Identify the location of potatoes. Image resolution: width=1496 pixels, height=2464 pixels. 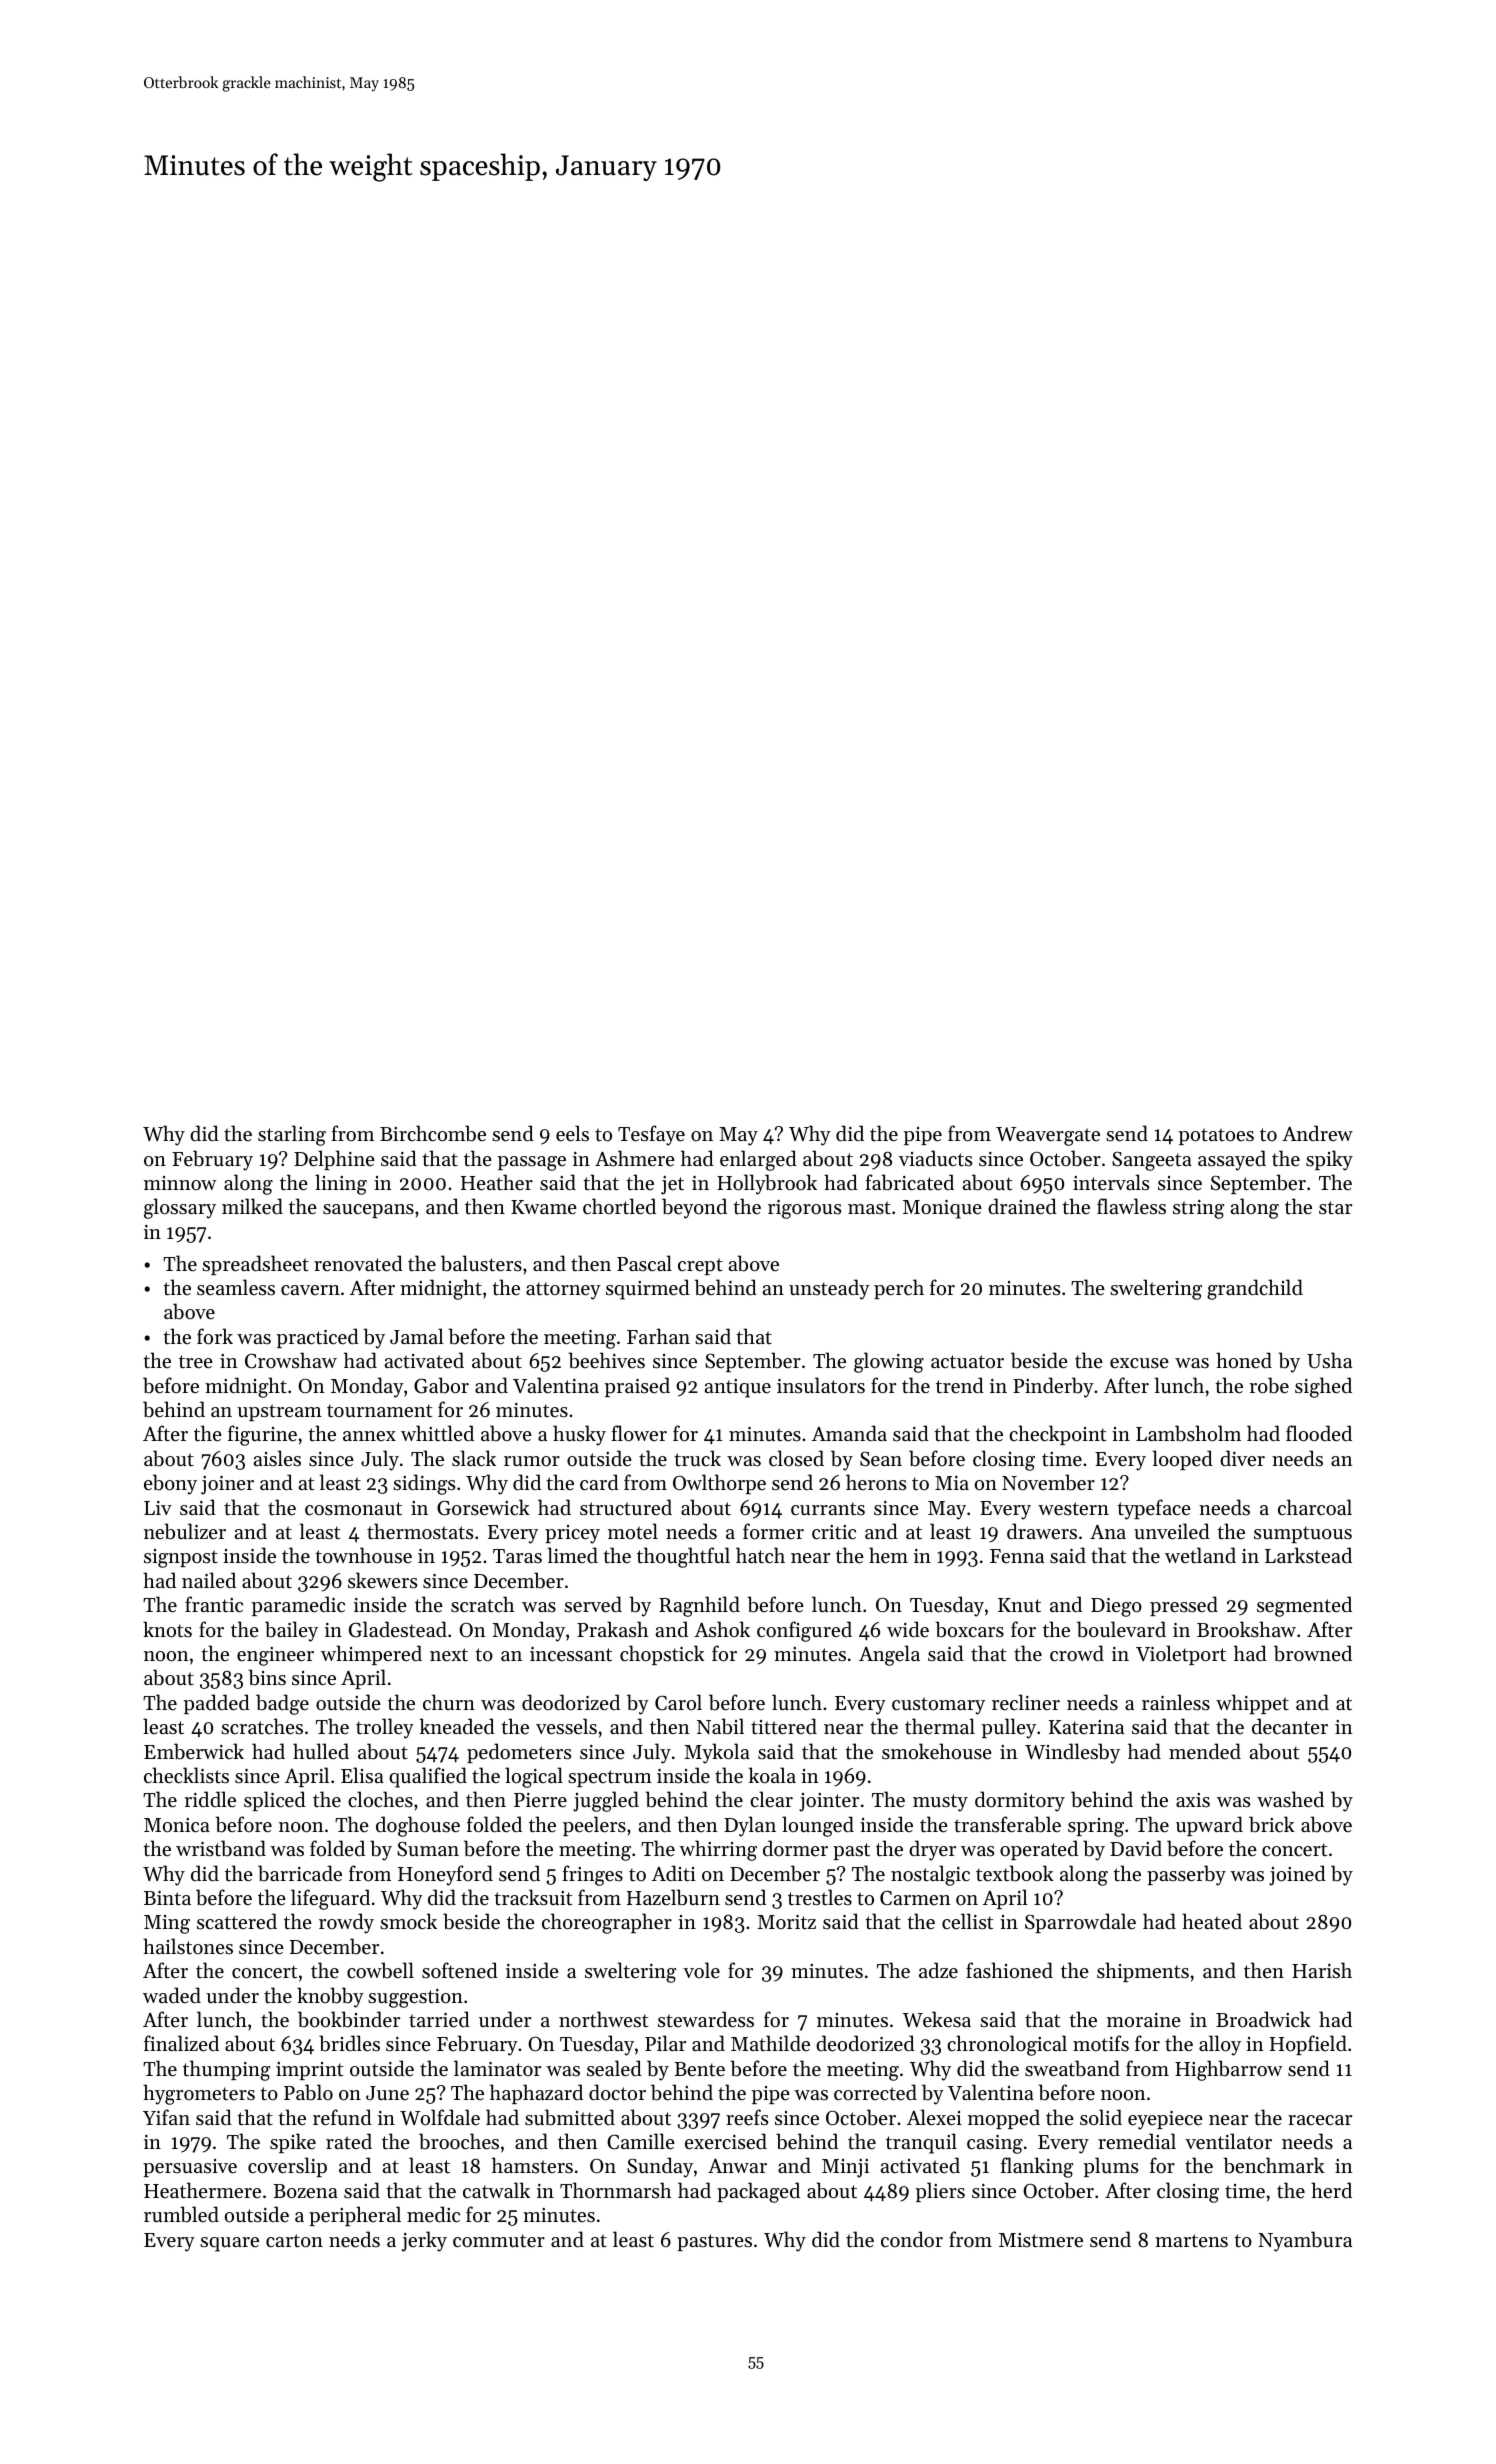
(1216, 1136).
